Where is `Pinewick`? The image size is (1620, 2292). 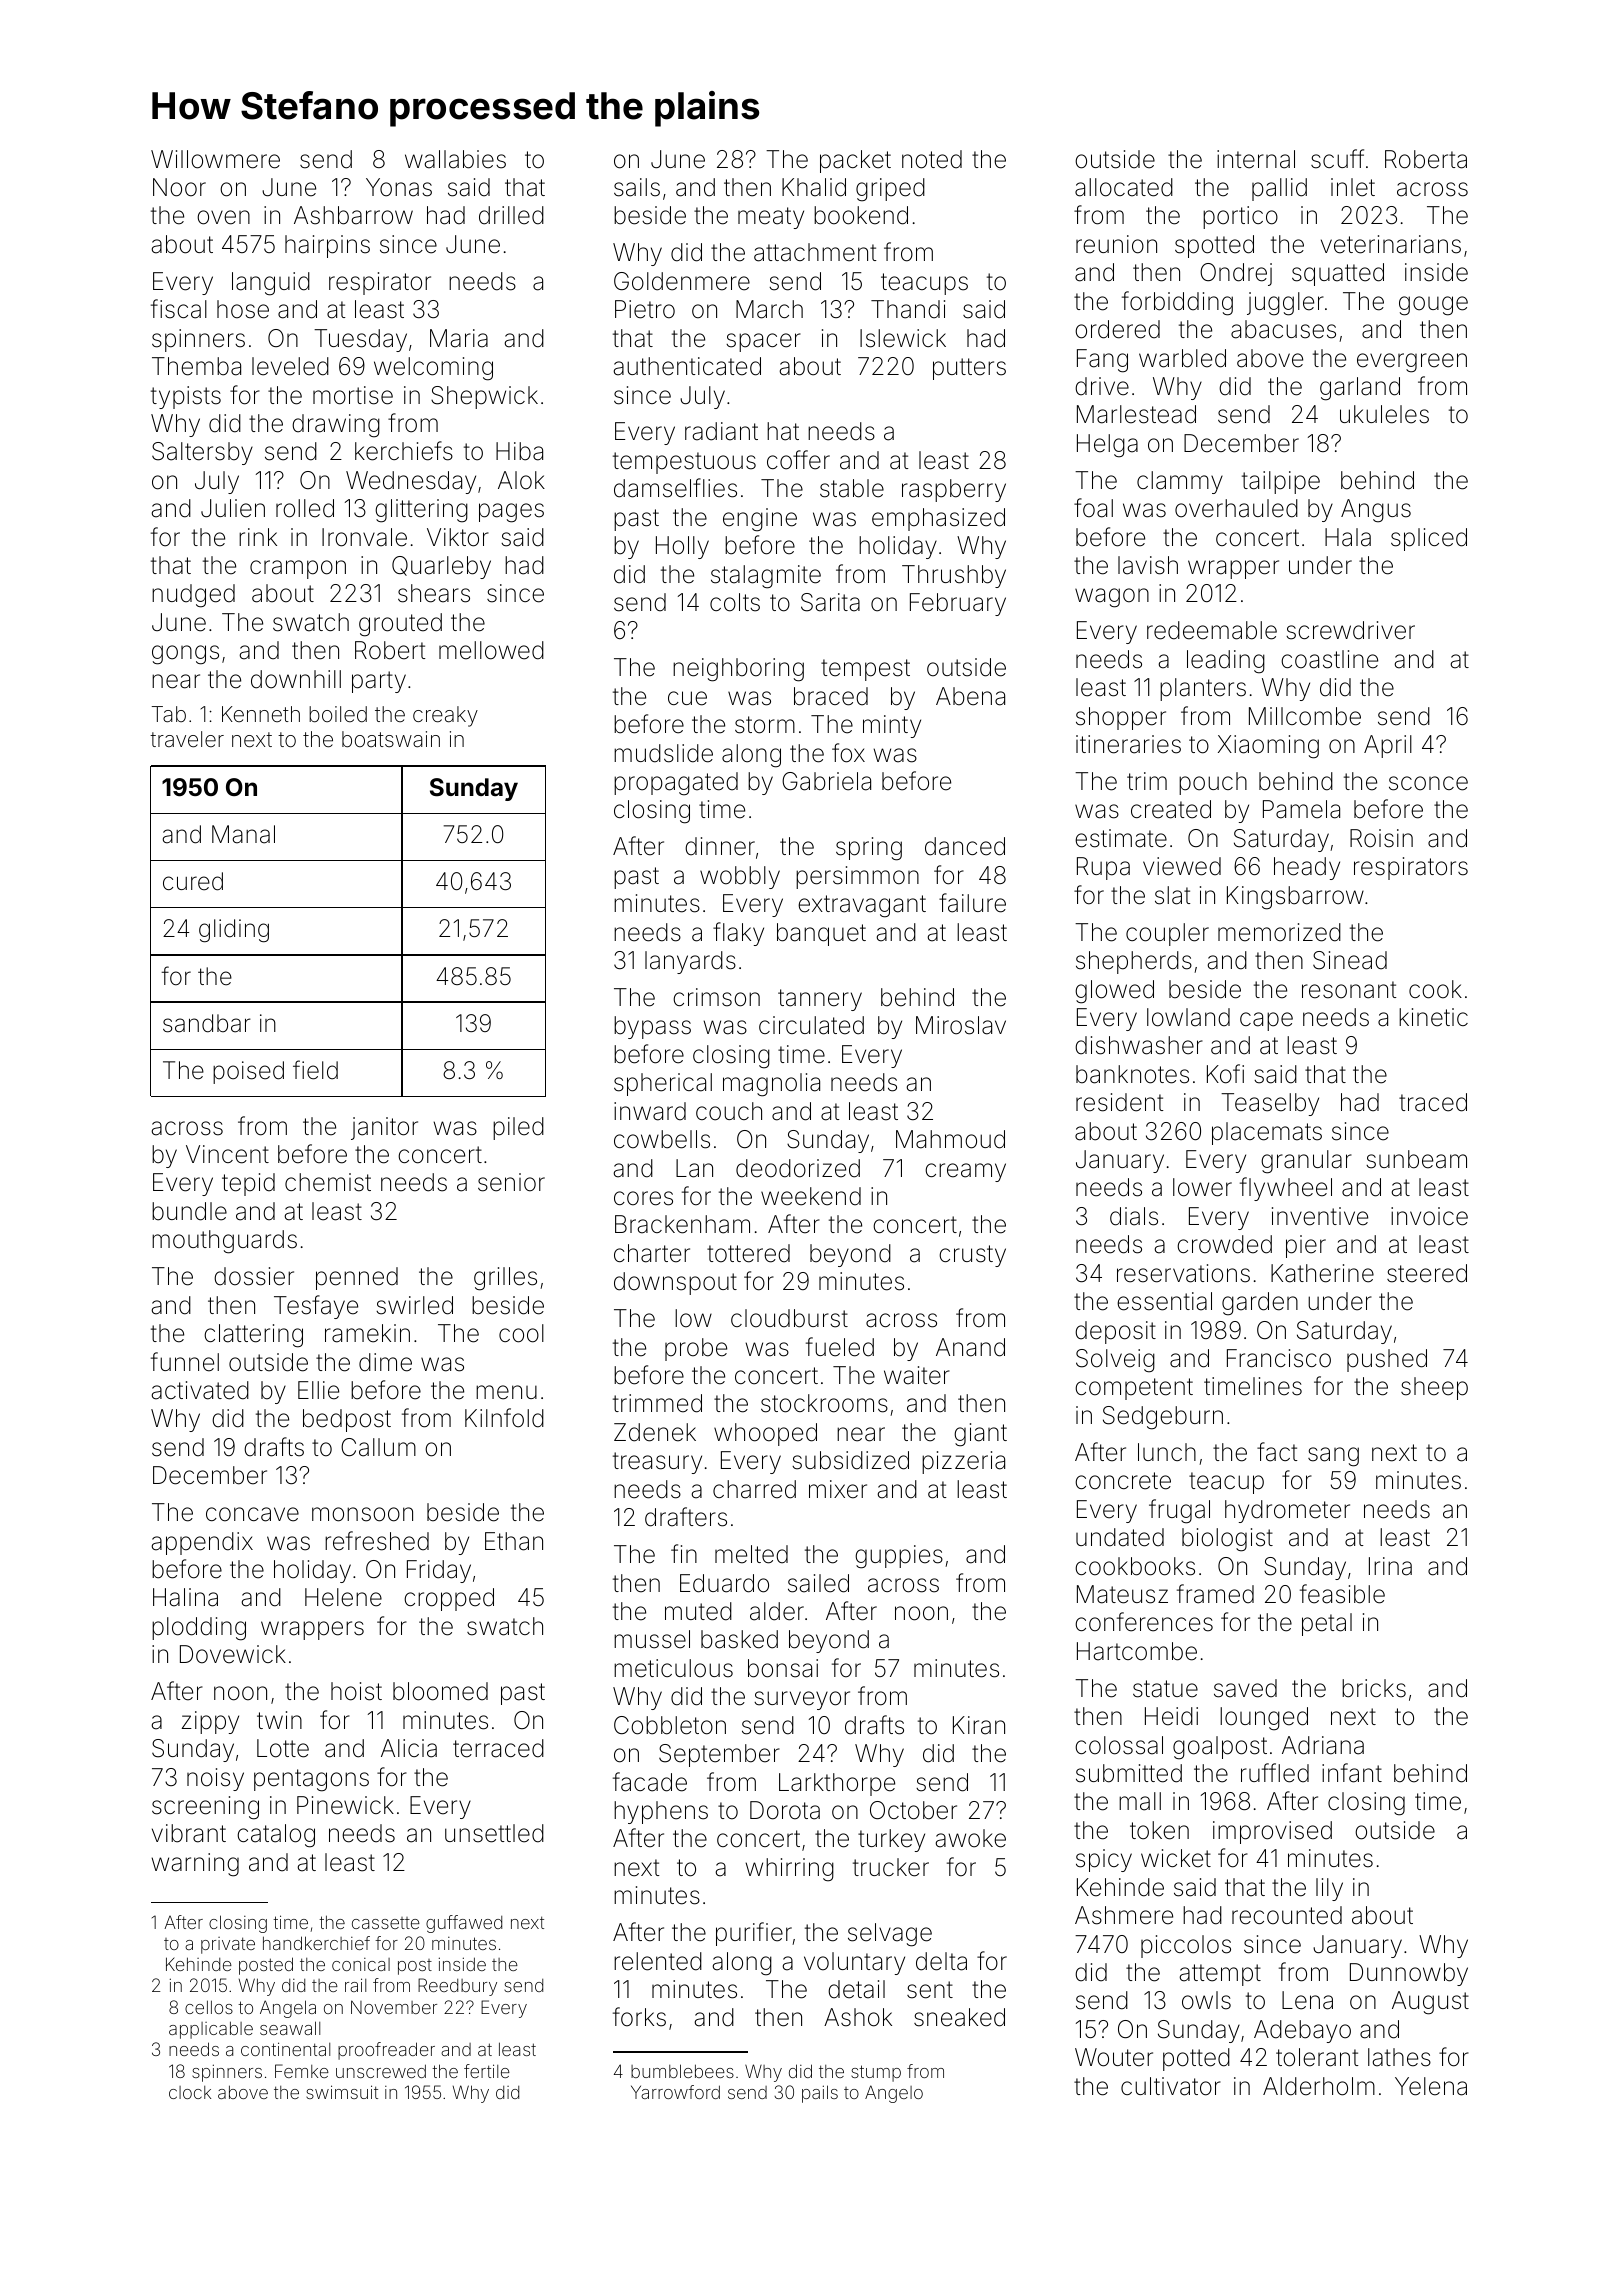 Pinewick is located at coordinates (345, 1805).
